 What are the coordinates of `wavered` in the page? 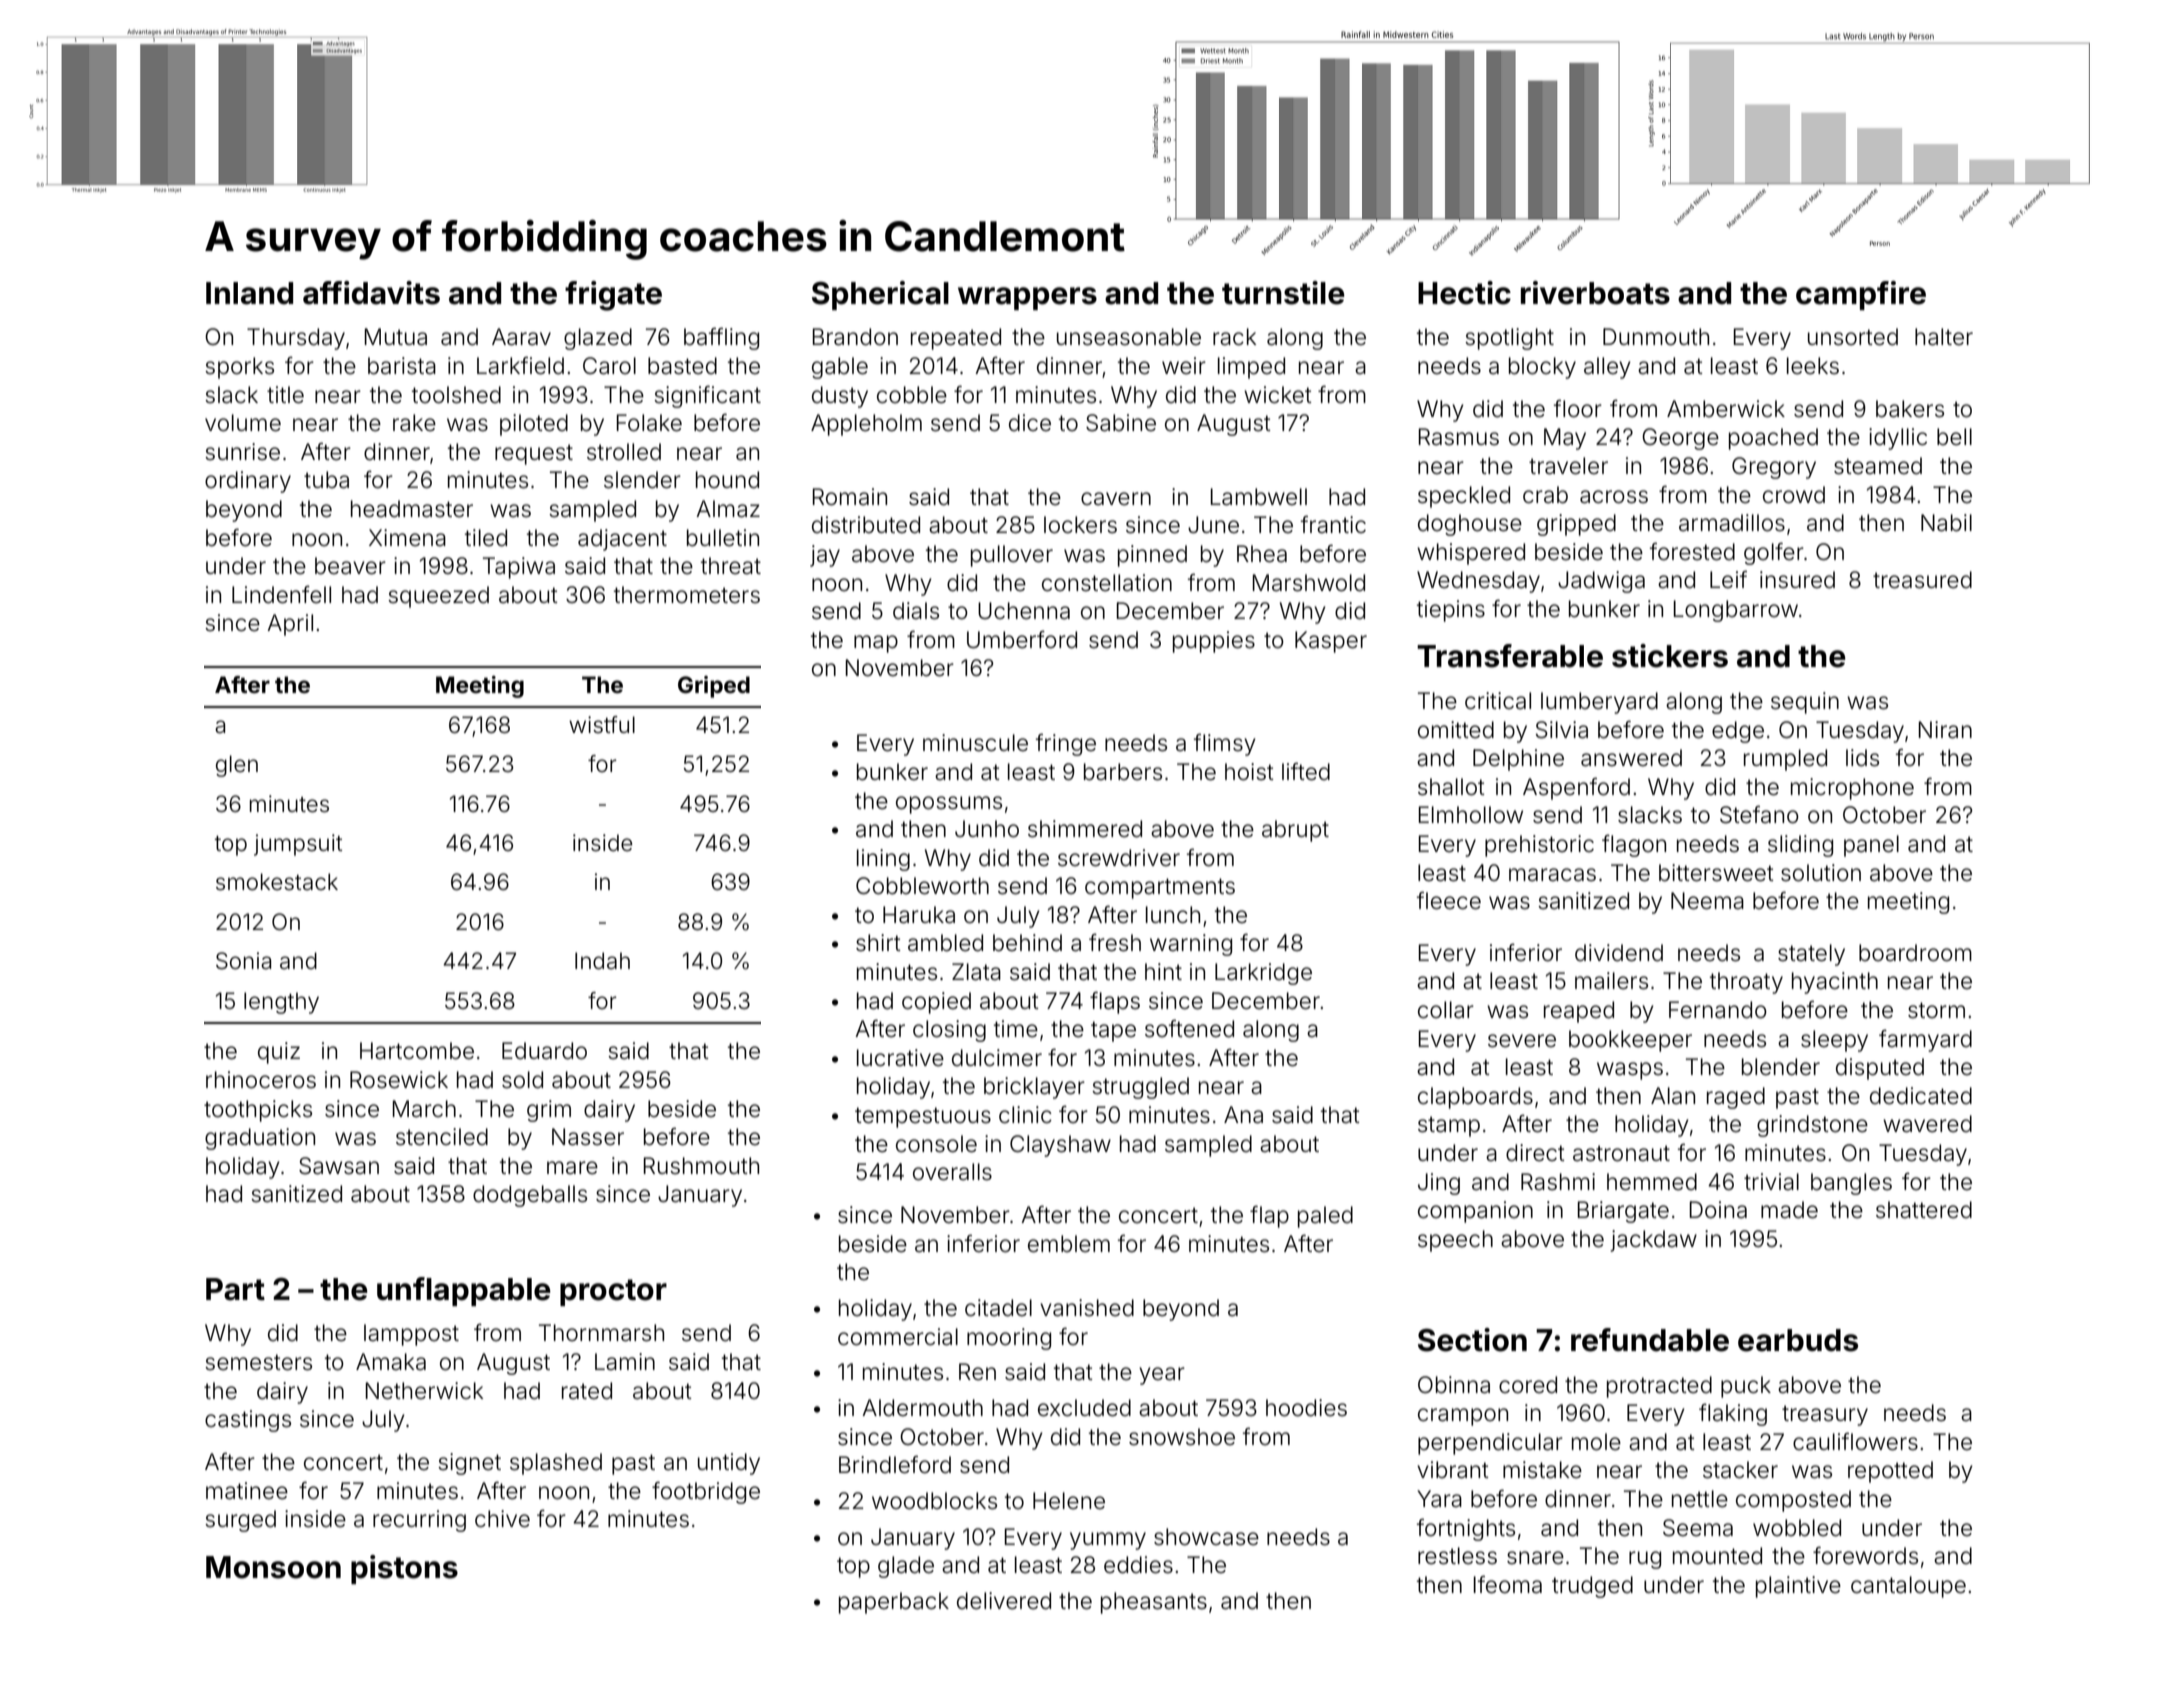 It's located at (1927, 1124).
